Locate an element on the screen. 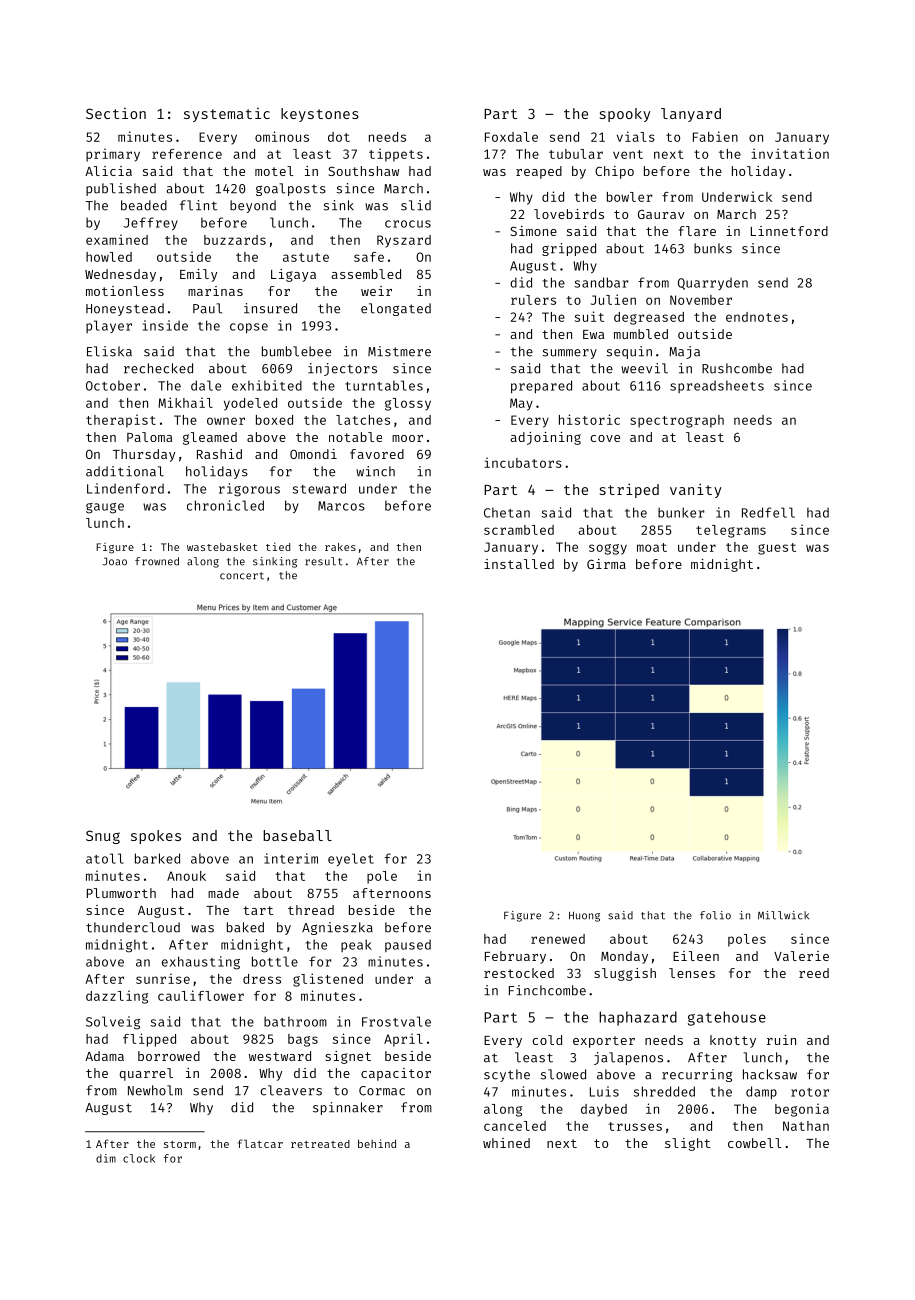 The height and width of the screenshot is (1300, 915). marinas is located at coordinates (215, 291).
